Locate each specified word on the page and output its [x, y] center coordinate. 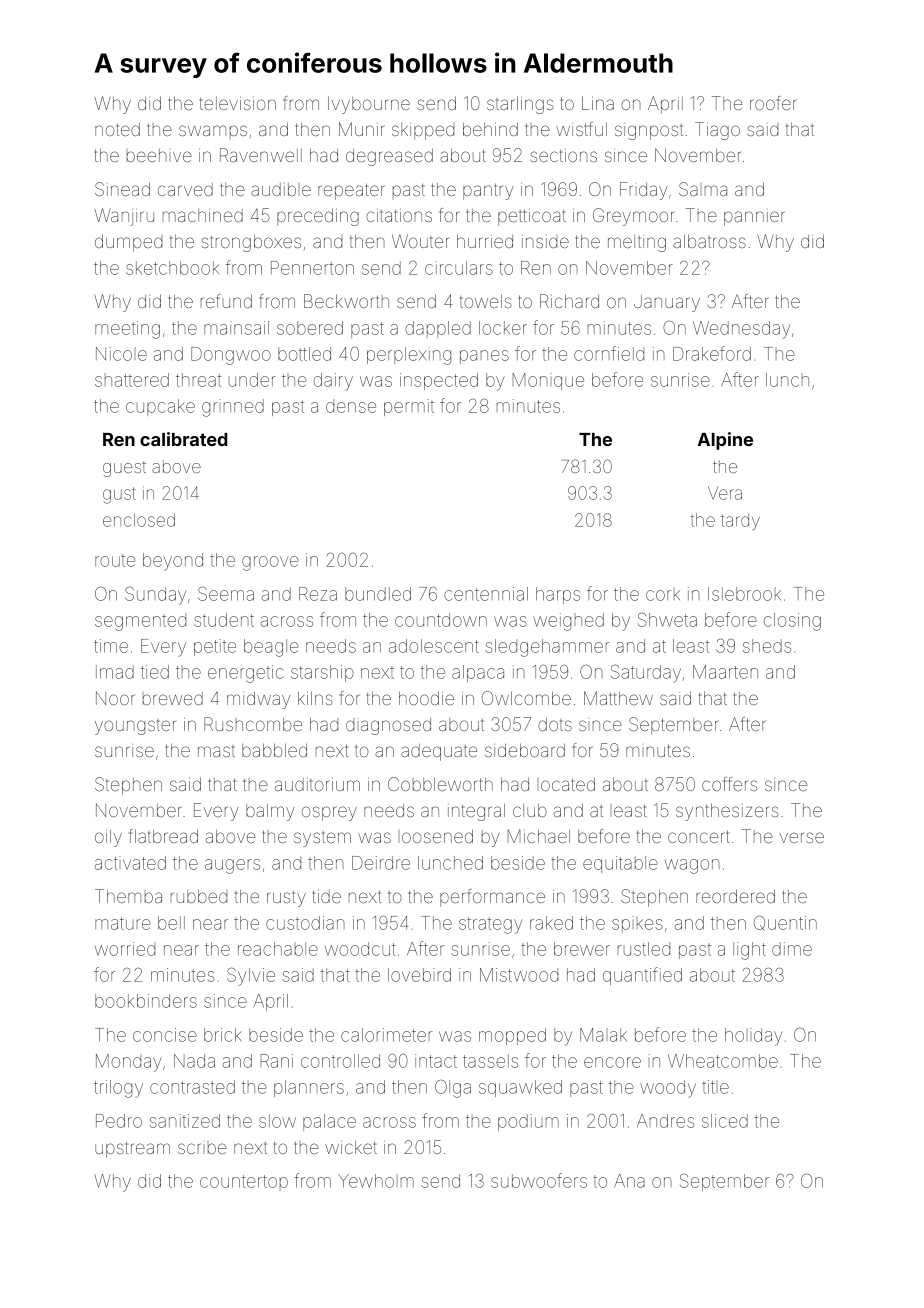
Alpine [725, 441]
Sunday [155, 595]
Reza [318, 594]
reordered [735, 896]
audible [281, 189]
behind [490, 129]
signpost [649, 132]
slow [277, 1121]
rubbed [199, 896]
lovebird [419, 975]
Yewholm [376, 1181]
